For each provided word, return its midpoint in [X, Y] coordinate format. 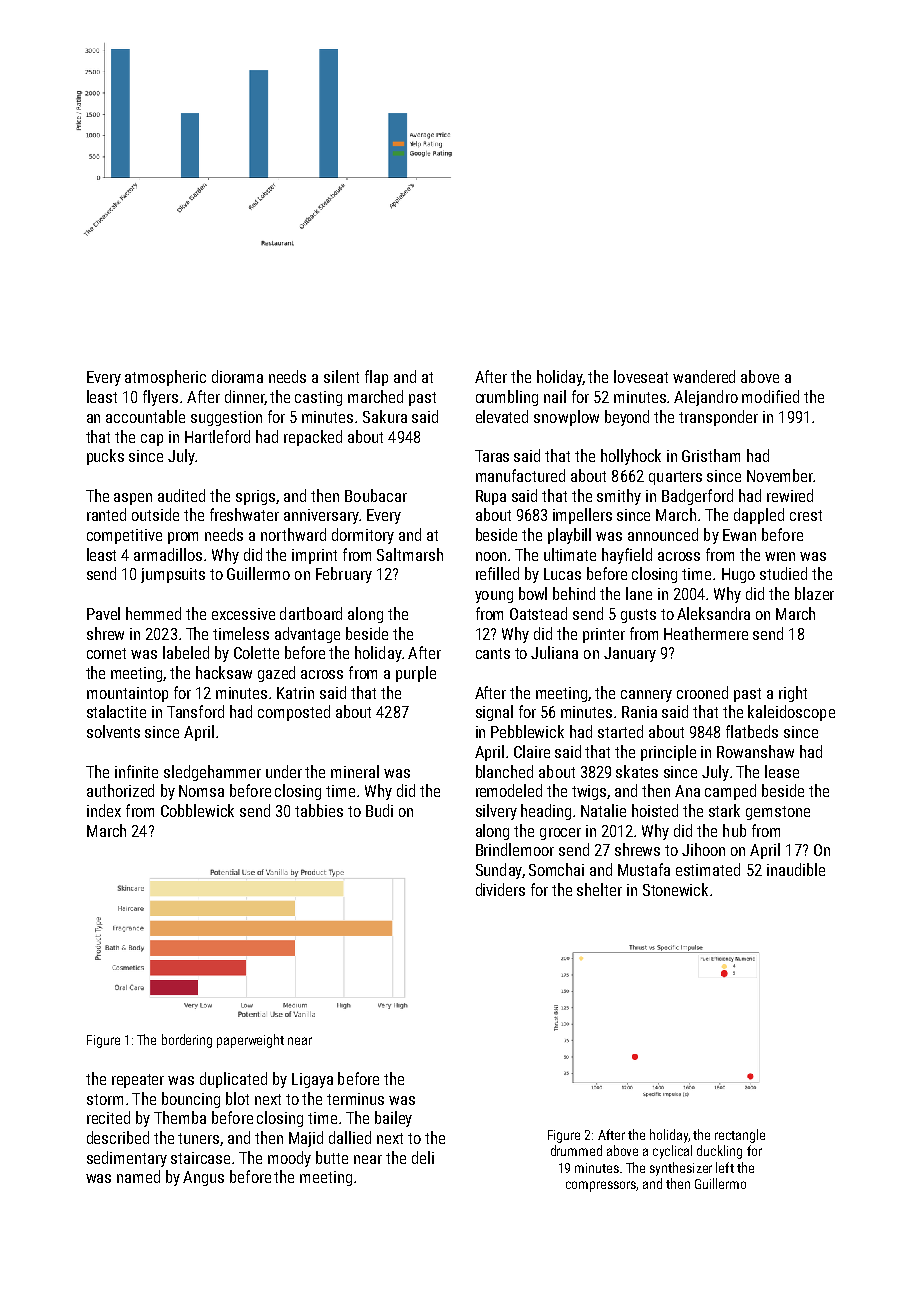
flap [376, 378]
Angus [203, 1178]
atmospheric [165, 378]
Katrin [295, 693]
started [620, 731]
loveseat [641, 376]
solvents [113, 731]
